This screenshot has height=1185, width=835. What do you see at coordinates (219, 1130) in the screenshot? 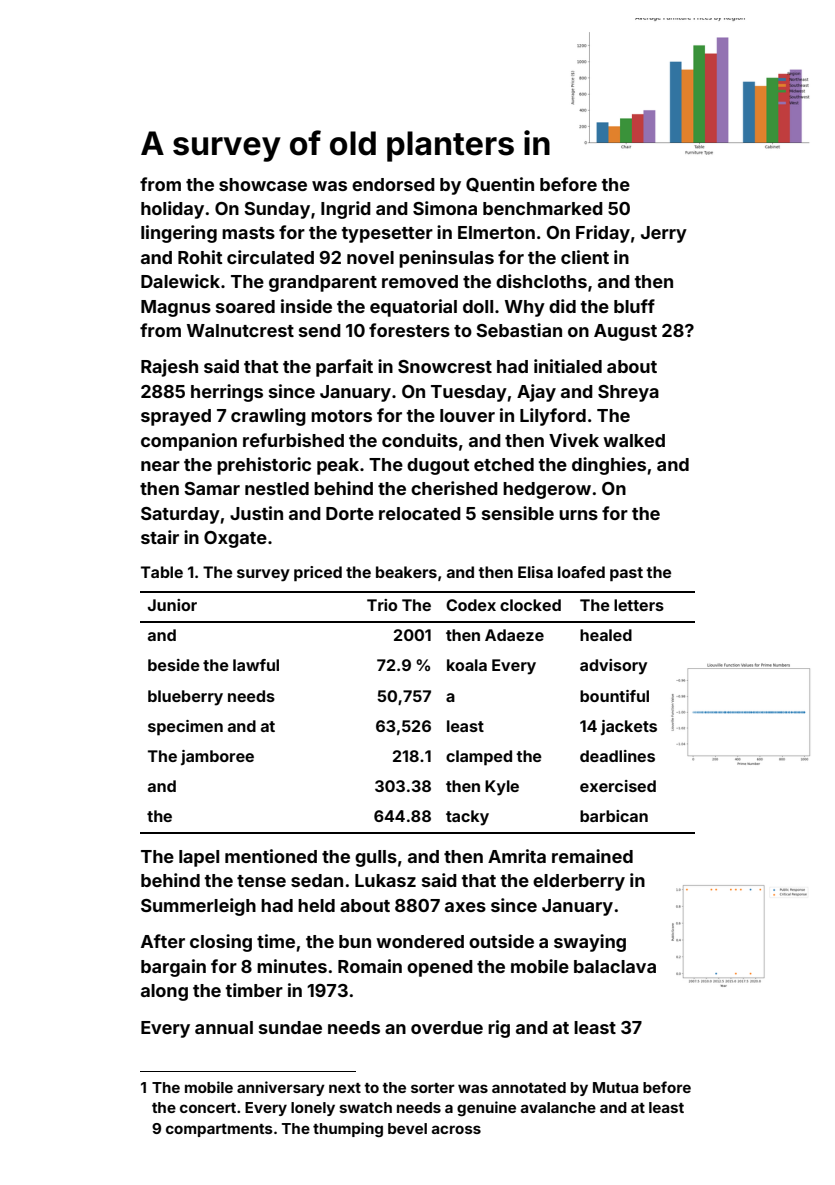
I see `compartments` at bounding box center [219, 1130].
